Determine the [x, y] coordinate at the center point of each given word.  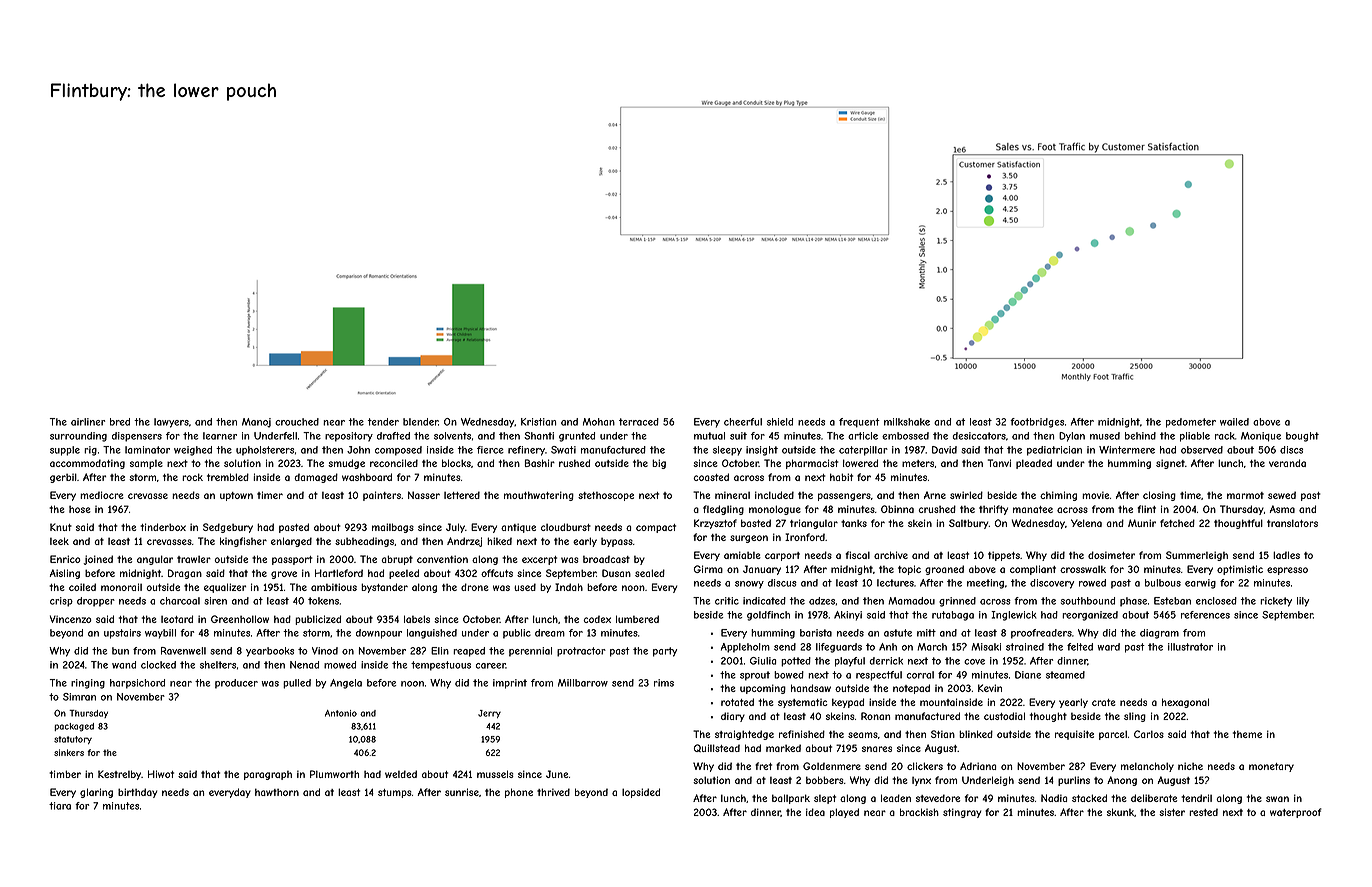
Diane [1028, 675]
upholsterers [265, 451]
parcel [1113, 735]
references [1205, 615]
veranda [1287, 463]
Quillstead [717, 748]
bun [120, 651]
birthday [138, 793]
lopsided [641, 793]
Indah [569, 587]
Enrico [65, 559]
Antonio [341, 713]
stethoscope [606, 496]
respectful [879, 676]
